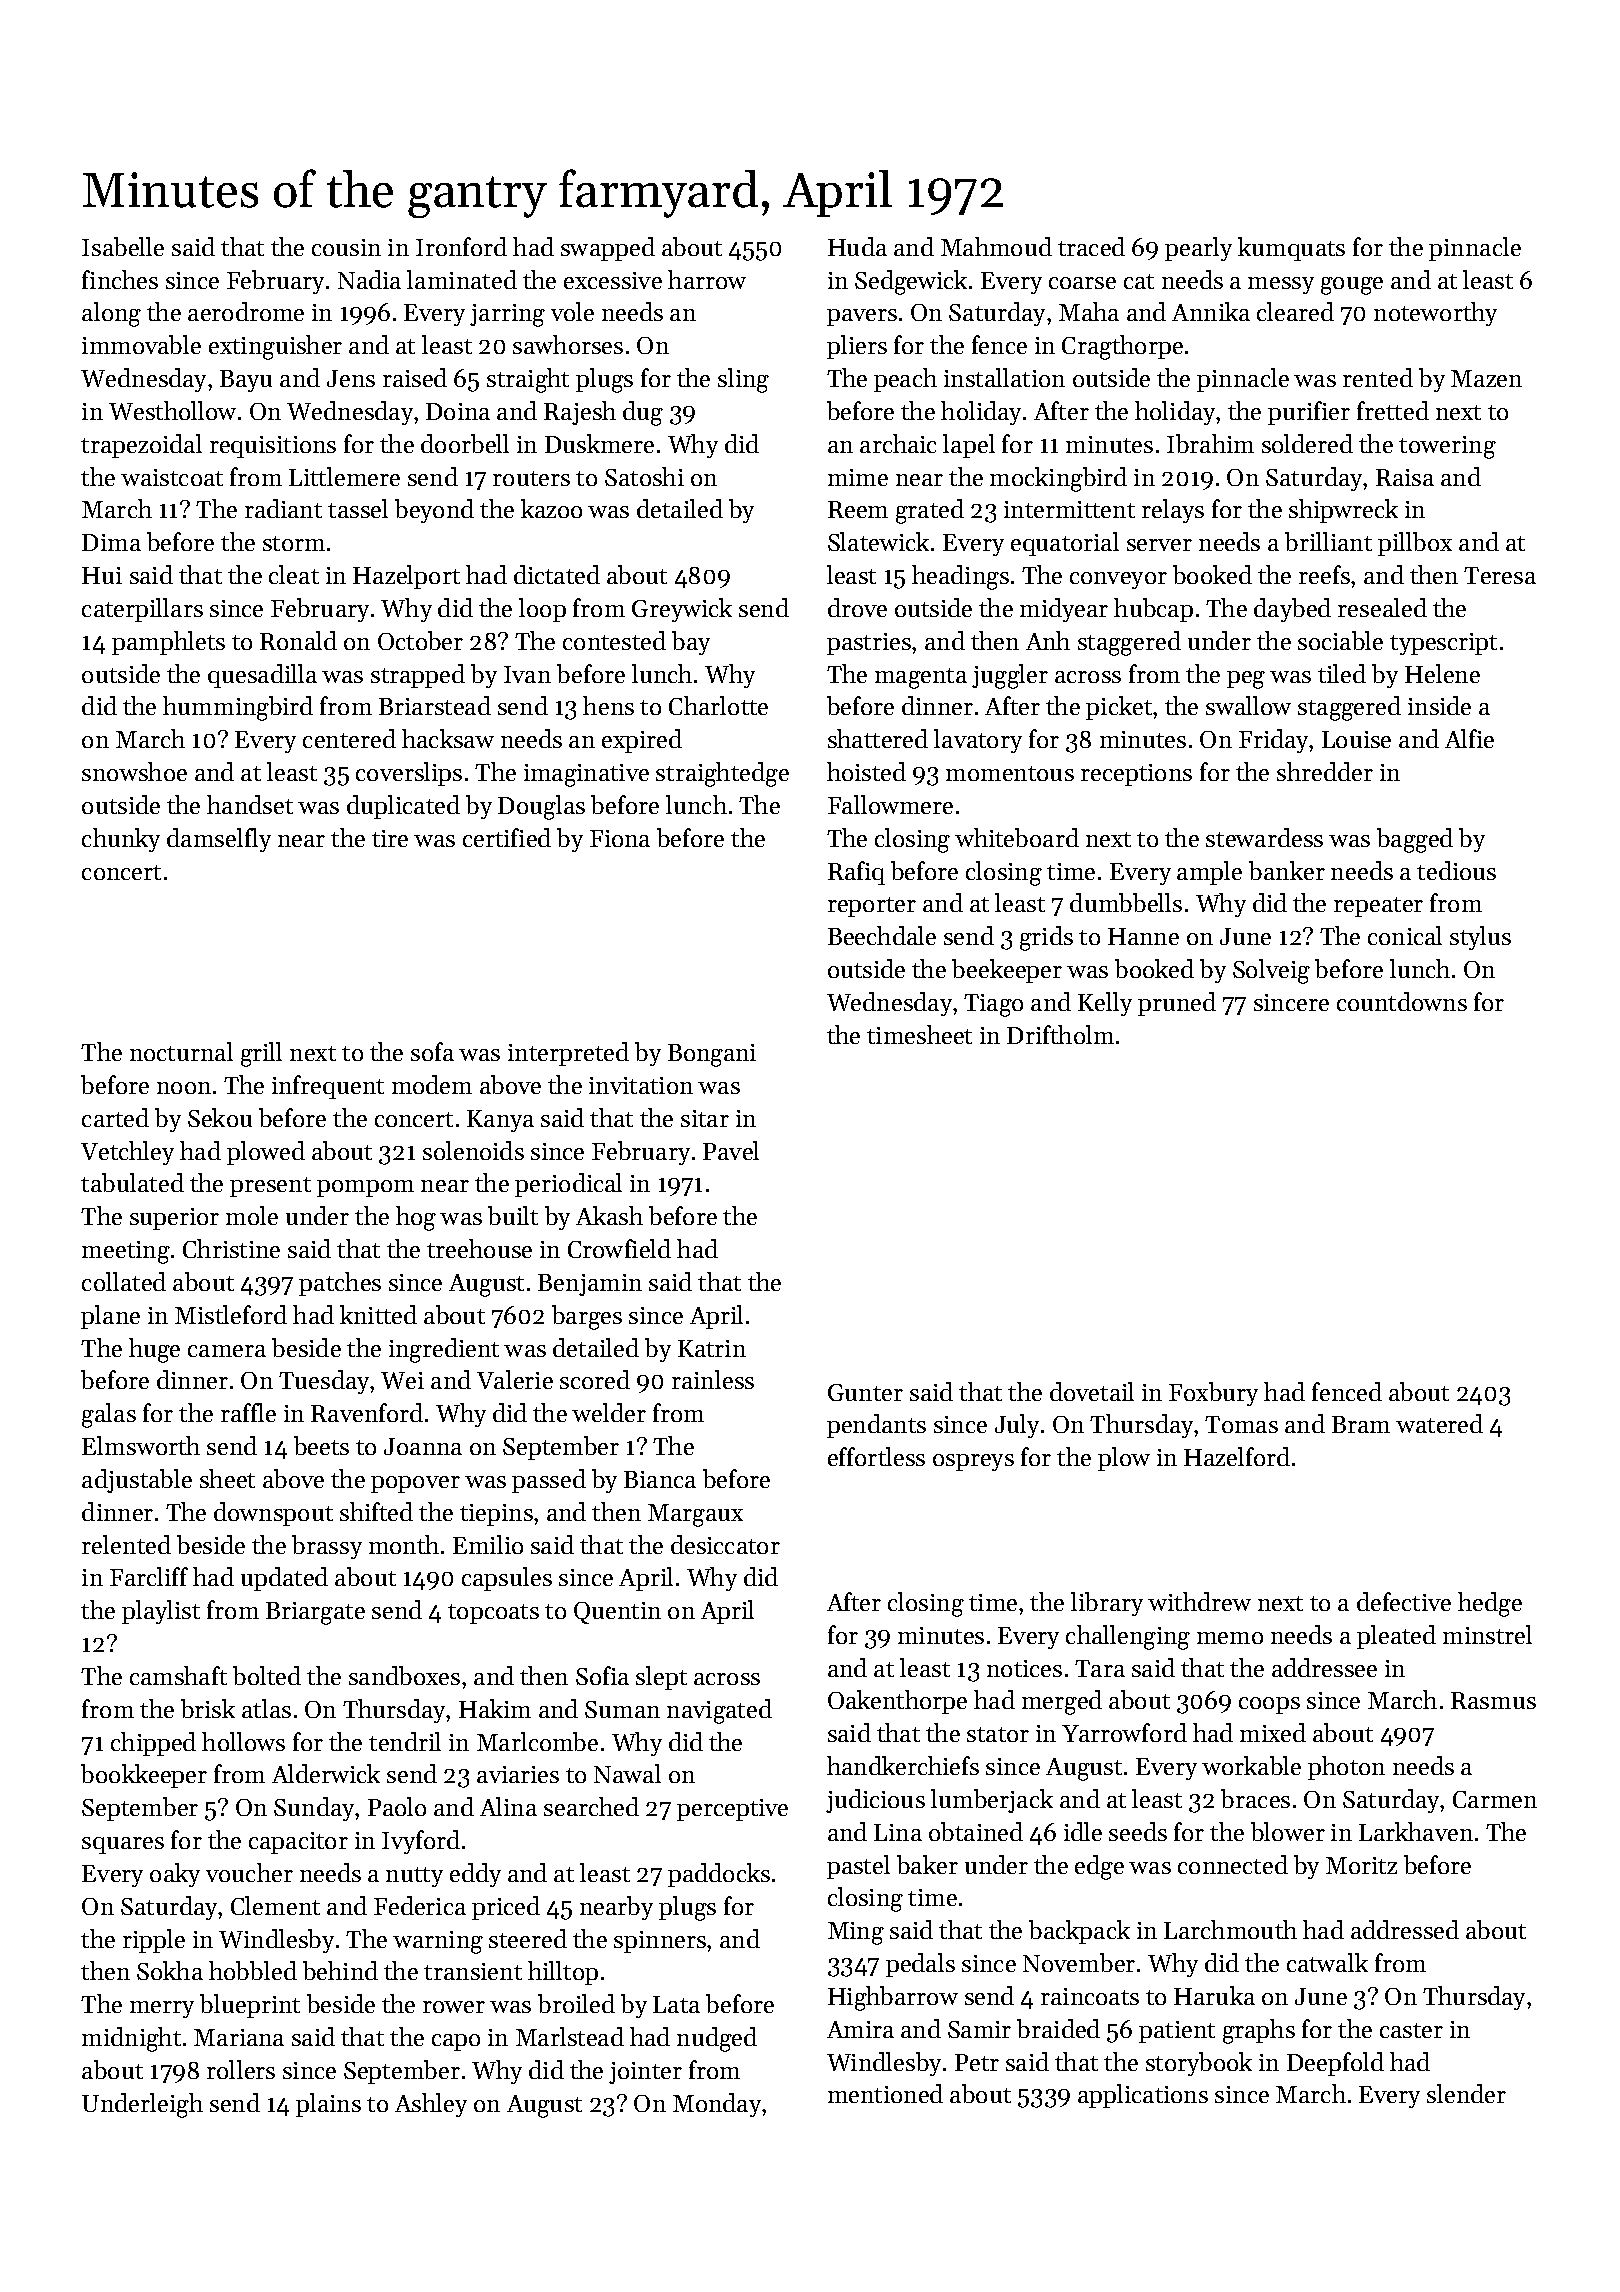  What do you see at coordinates (885, 2093) in the screenshot?
I see `mentioned` at bounding box center [885, 2093].
